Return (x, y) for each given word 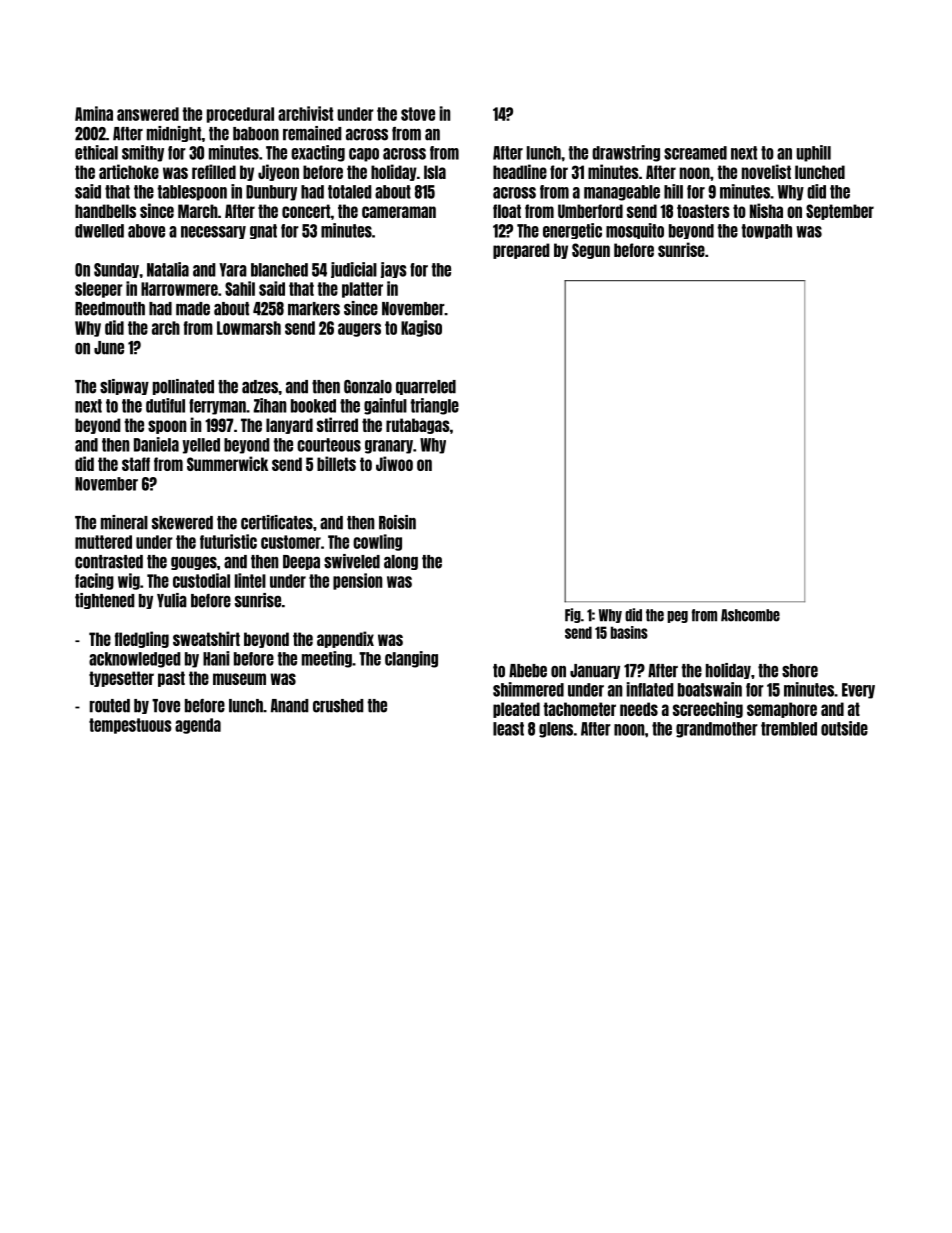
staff (136, 464)
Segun (591, 251)
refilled (214, 171)
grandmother (717, 730)
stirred (337, 424)
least (508, 729)
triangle (434, 406)
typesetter (121, 679)
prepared (521, 251)
